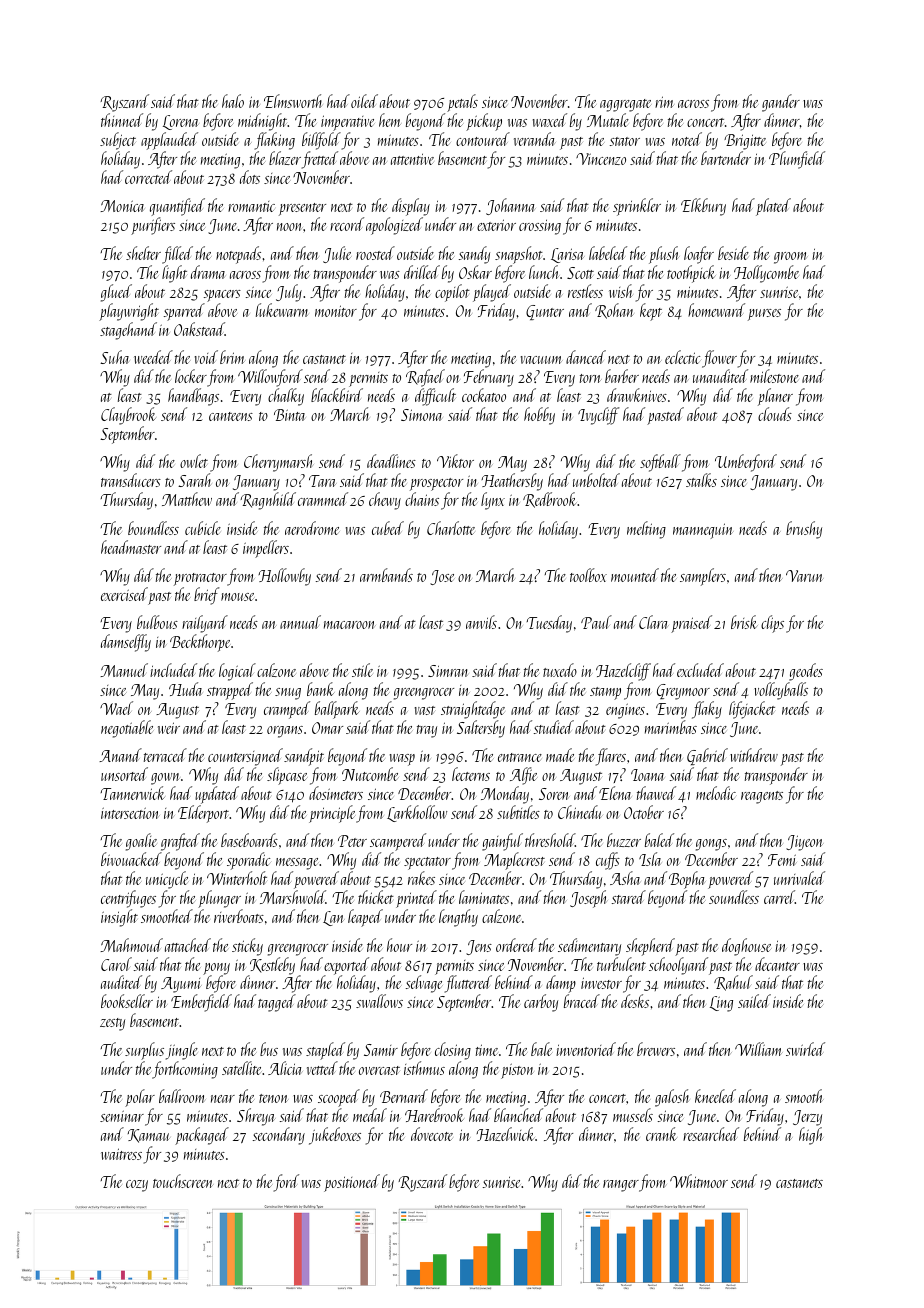 This page has width=924, height=1308. I want to click on geodes, so click(806, 672).
